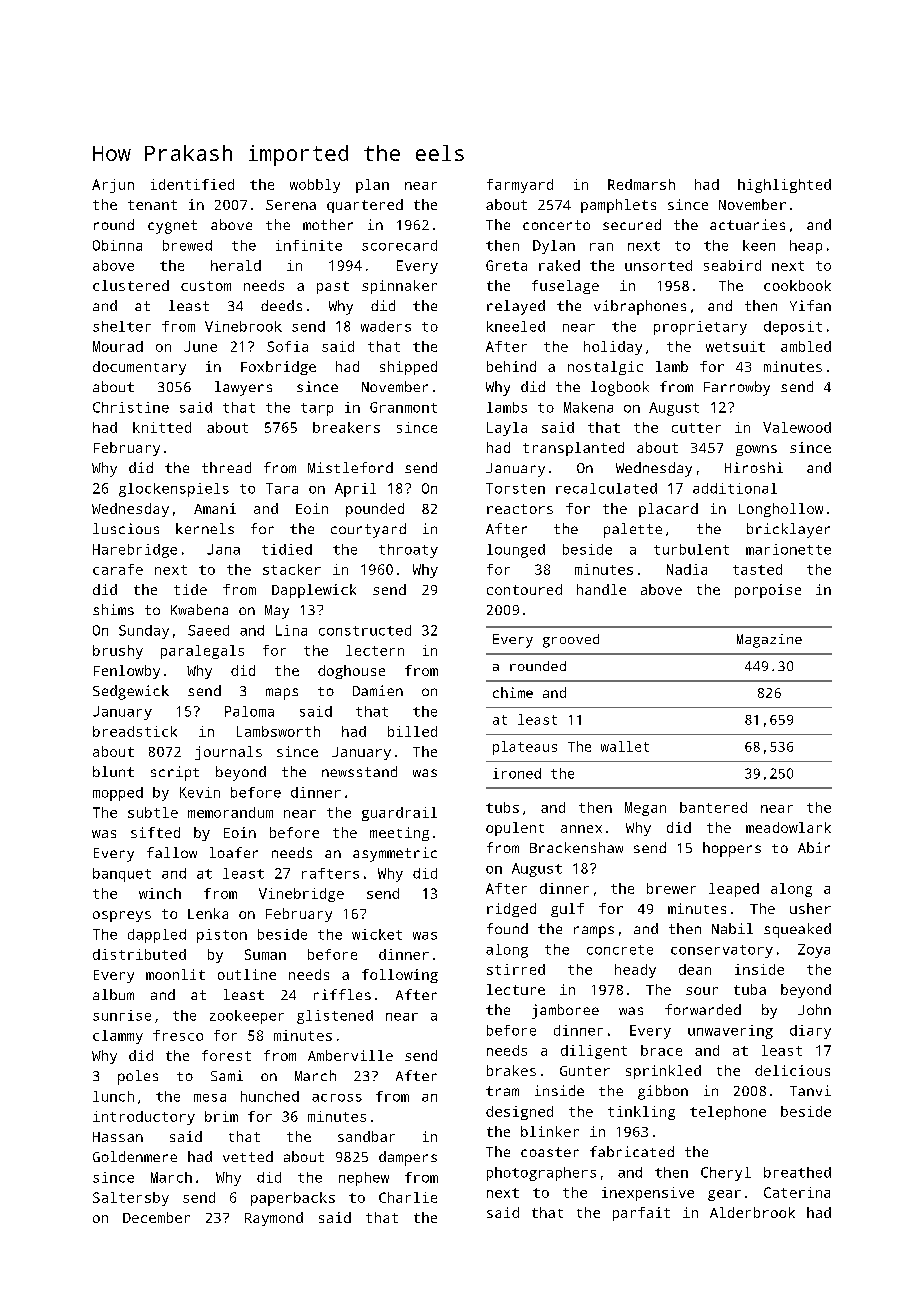 The height and width of the page is (1314, 924). What do you see at coordinates (350, 1055) in the page?
I see `Amberville` at bounding box center [350, 1055].
